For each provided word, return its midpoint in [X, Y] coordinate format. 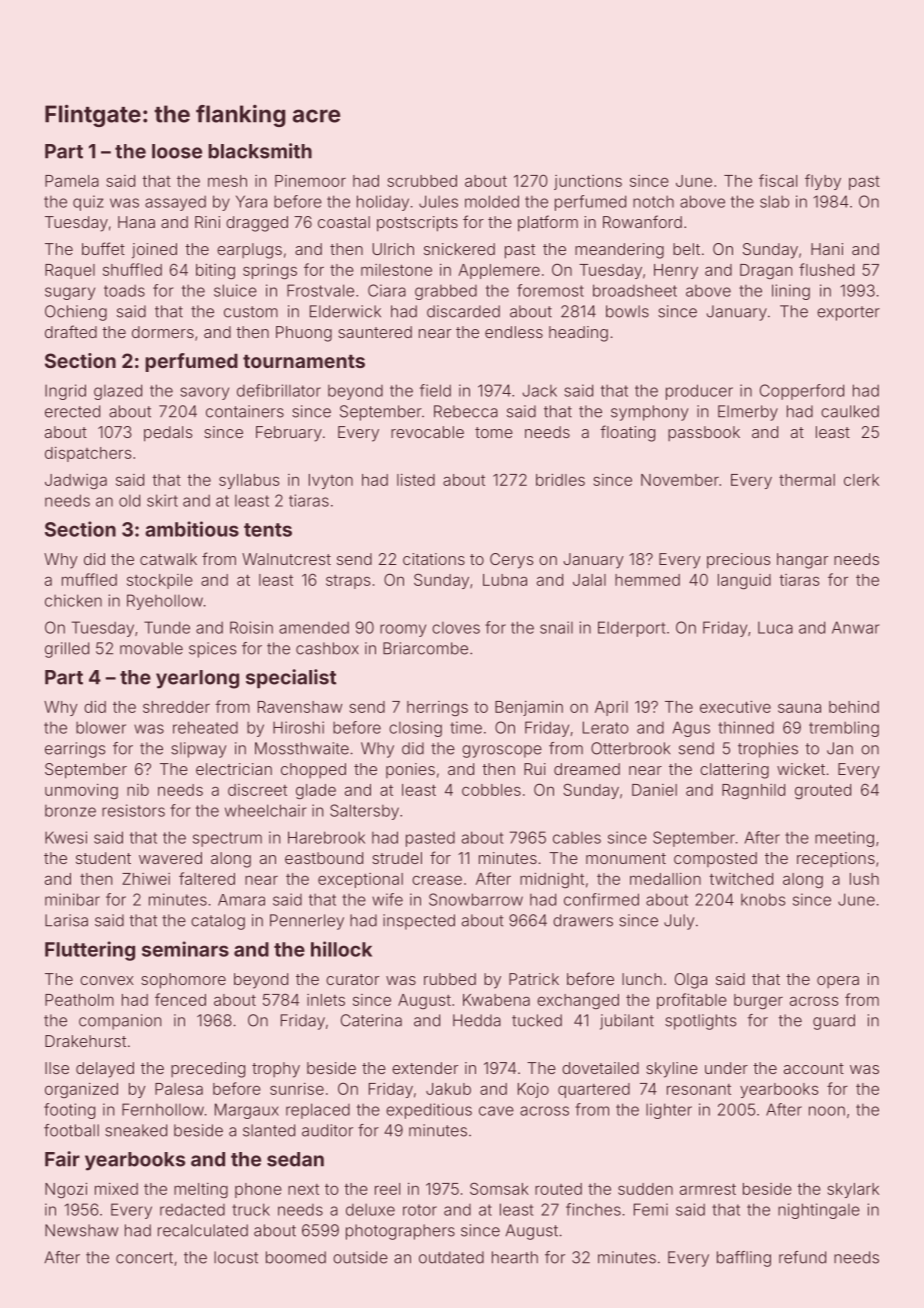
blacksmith [260, 151]
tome [494, 432]
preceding [208, 1070]
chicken [73, 600]
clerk [861, 480]
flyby [823, 182]
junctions [588, 182]
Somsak [499, 1188]
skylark [853, 1190]
